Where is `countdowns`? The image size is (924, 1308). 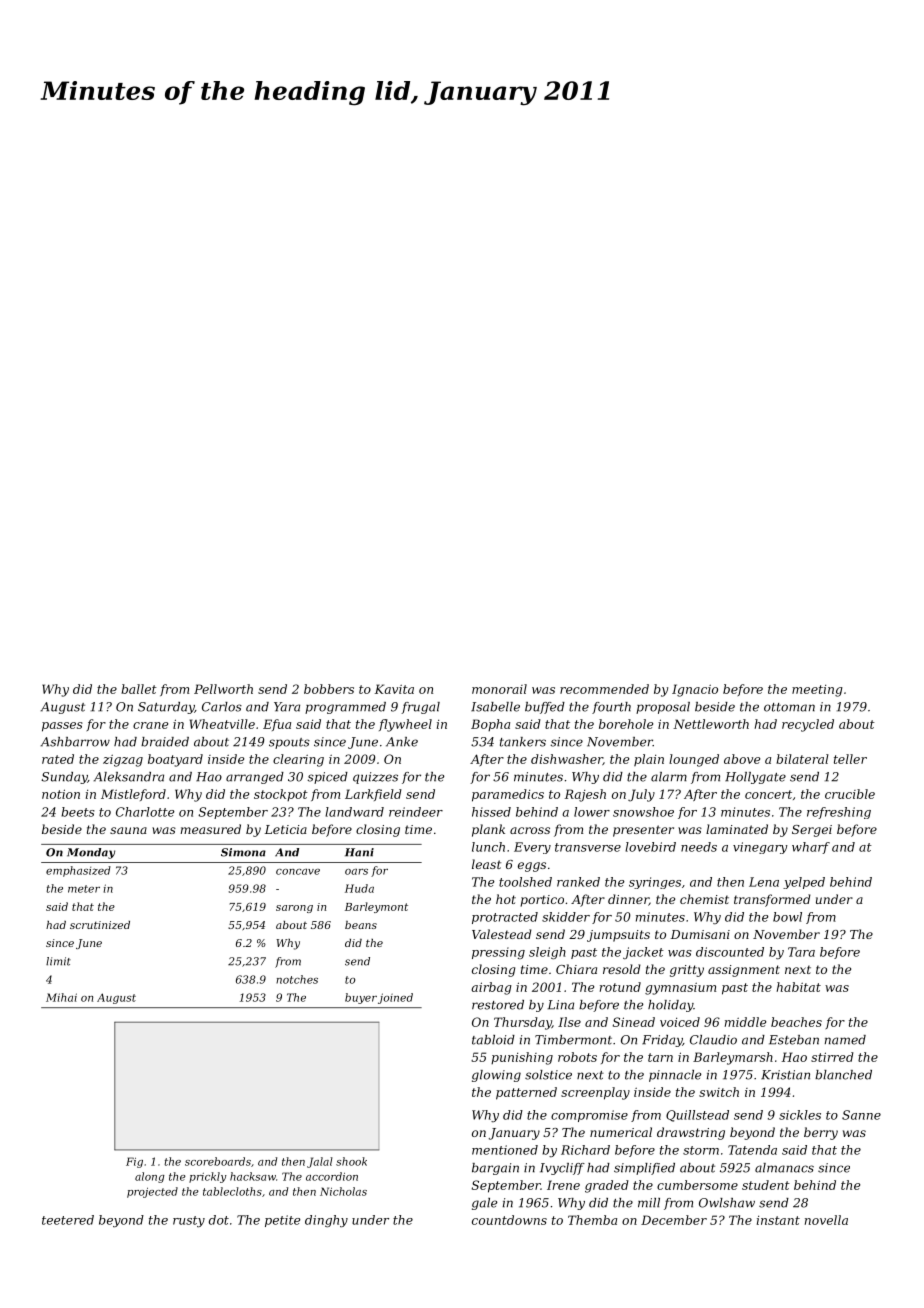
countdowns is located at coordinates (509, 1220).
